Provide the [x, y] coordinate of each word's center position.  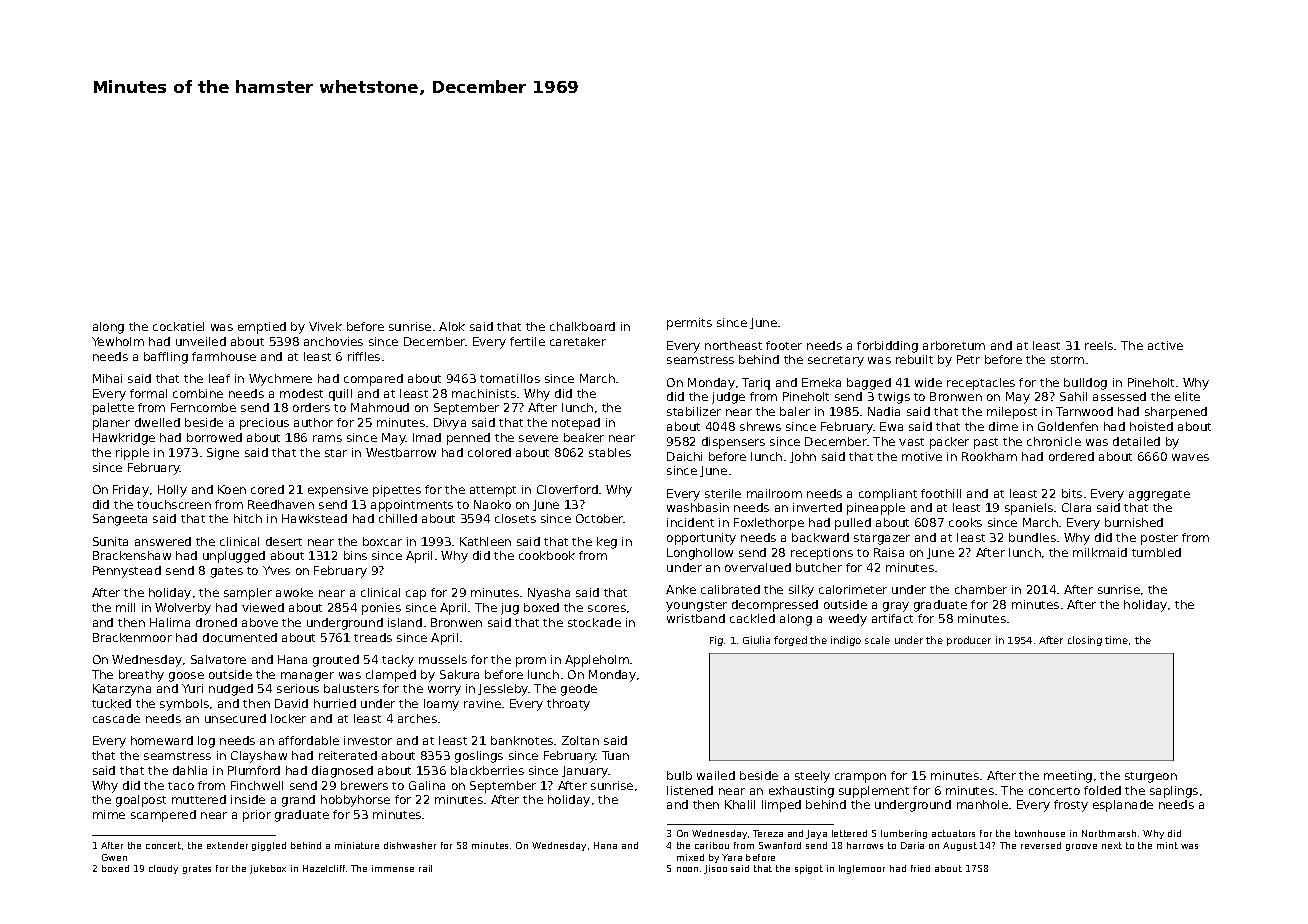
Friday [131, 491]
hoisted [1151, 426]
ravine [482, 703]
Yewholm [118, 341]
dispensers [733, 443]
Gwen [114, 857]
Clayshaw [259, 757]
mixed [690, 857]
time [1116, 640]
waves [1190, 457]
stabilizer [694, 411]
